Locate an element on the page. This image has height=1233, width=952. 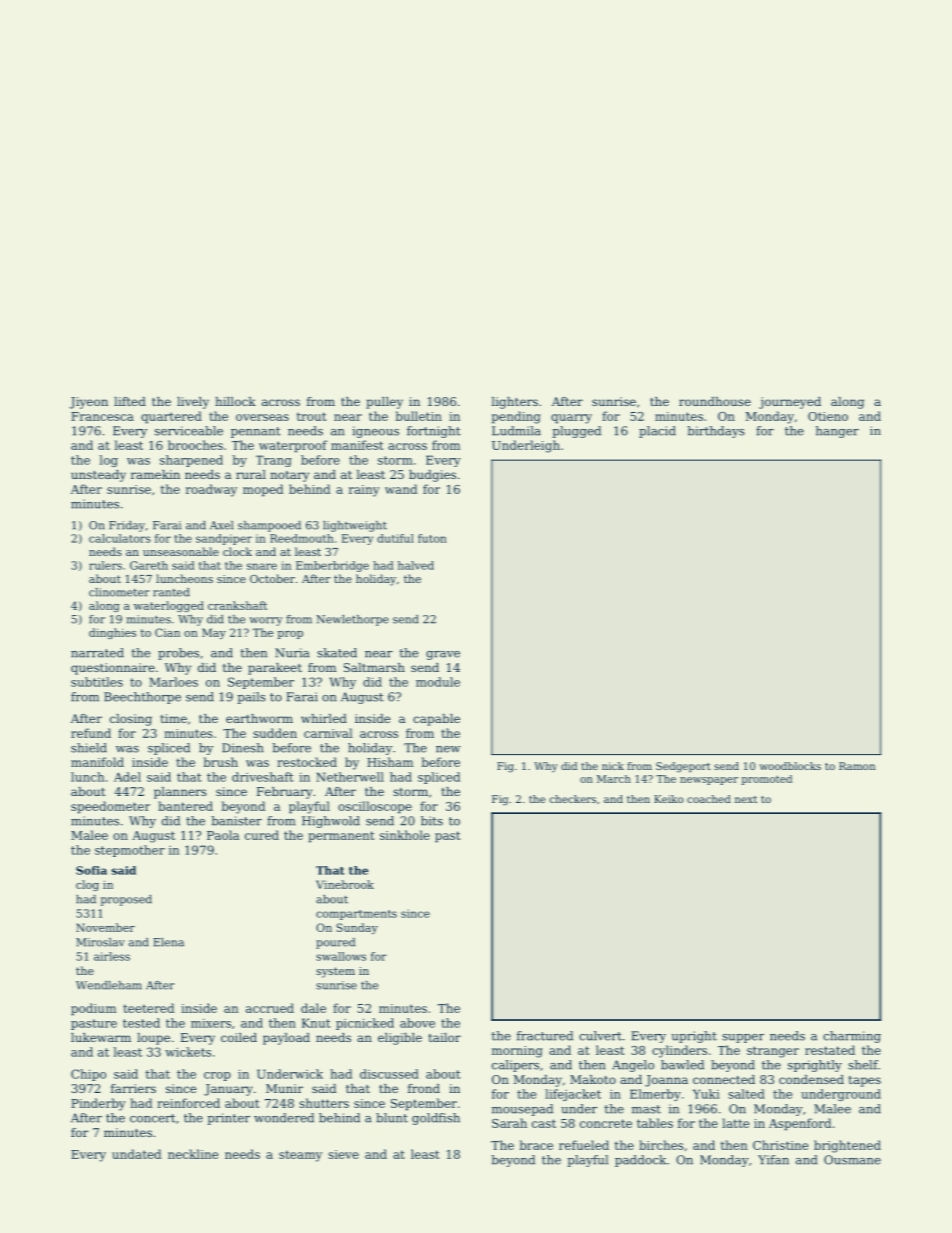
journeyed is located at coordinates (790, 403).
